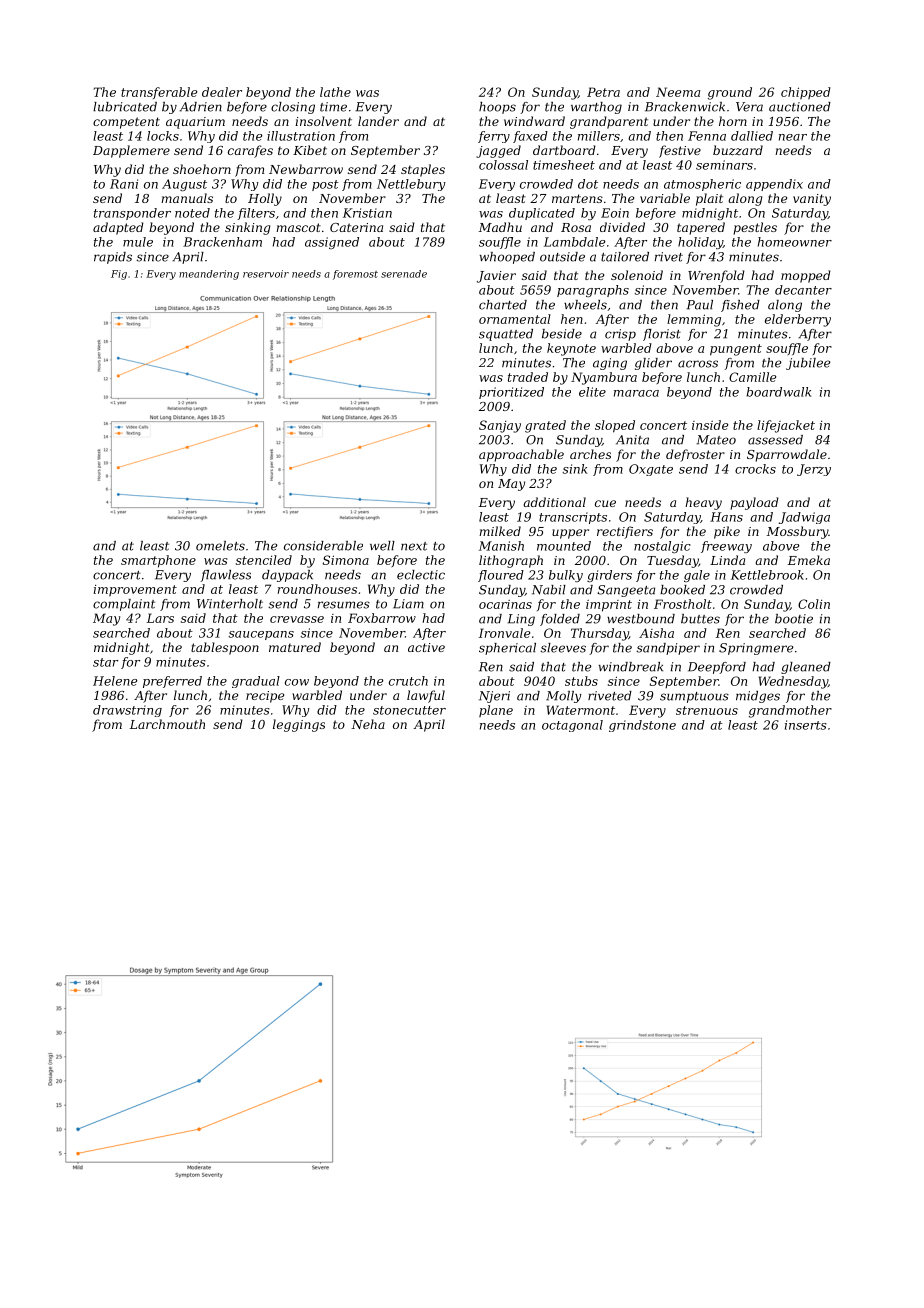 Image resolution: width=924 pixels, height=1308 pixels. What do you see at coordinates (515, 319) in the screenshot?
I see `ornamental` at bounding box center [515, 319].
